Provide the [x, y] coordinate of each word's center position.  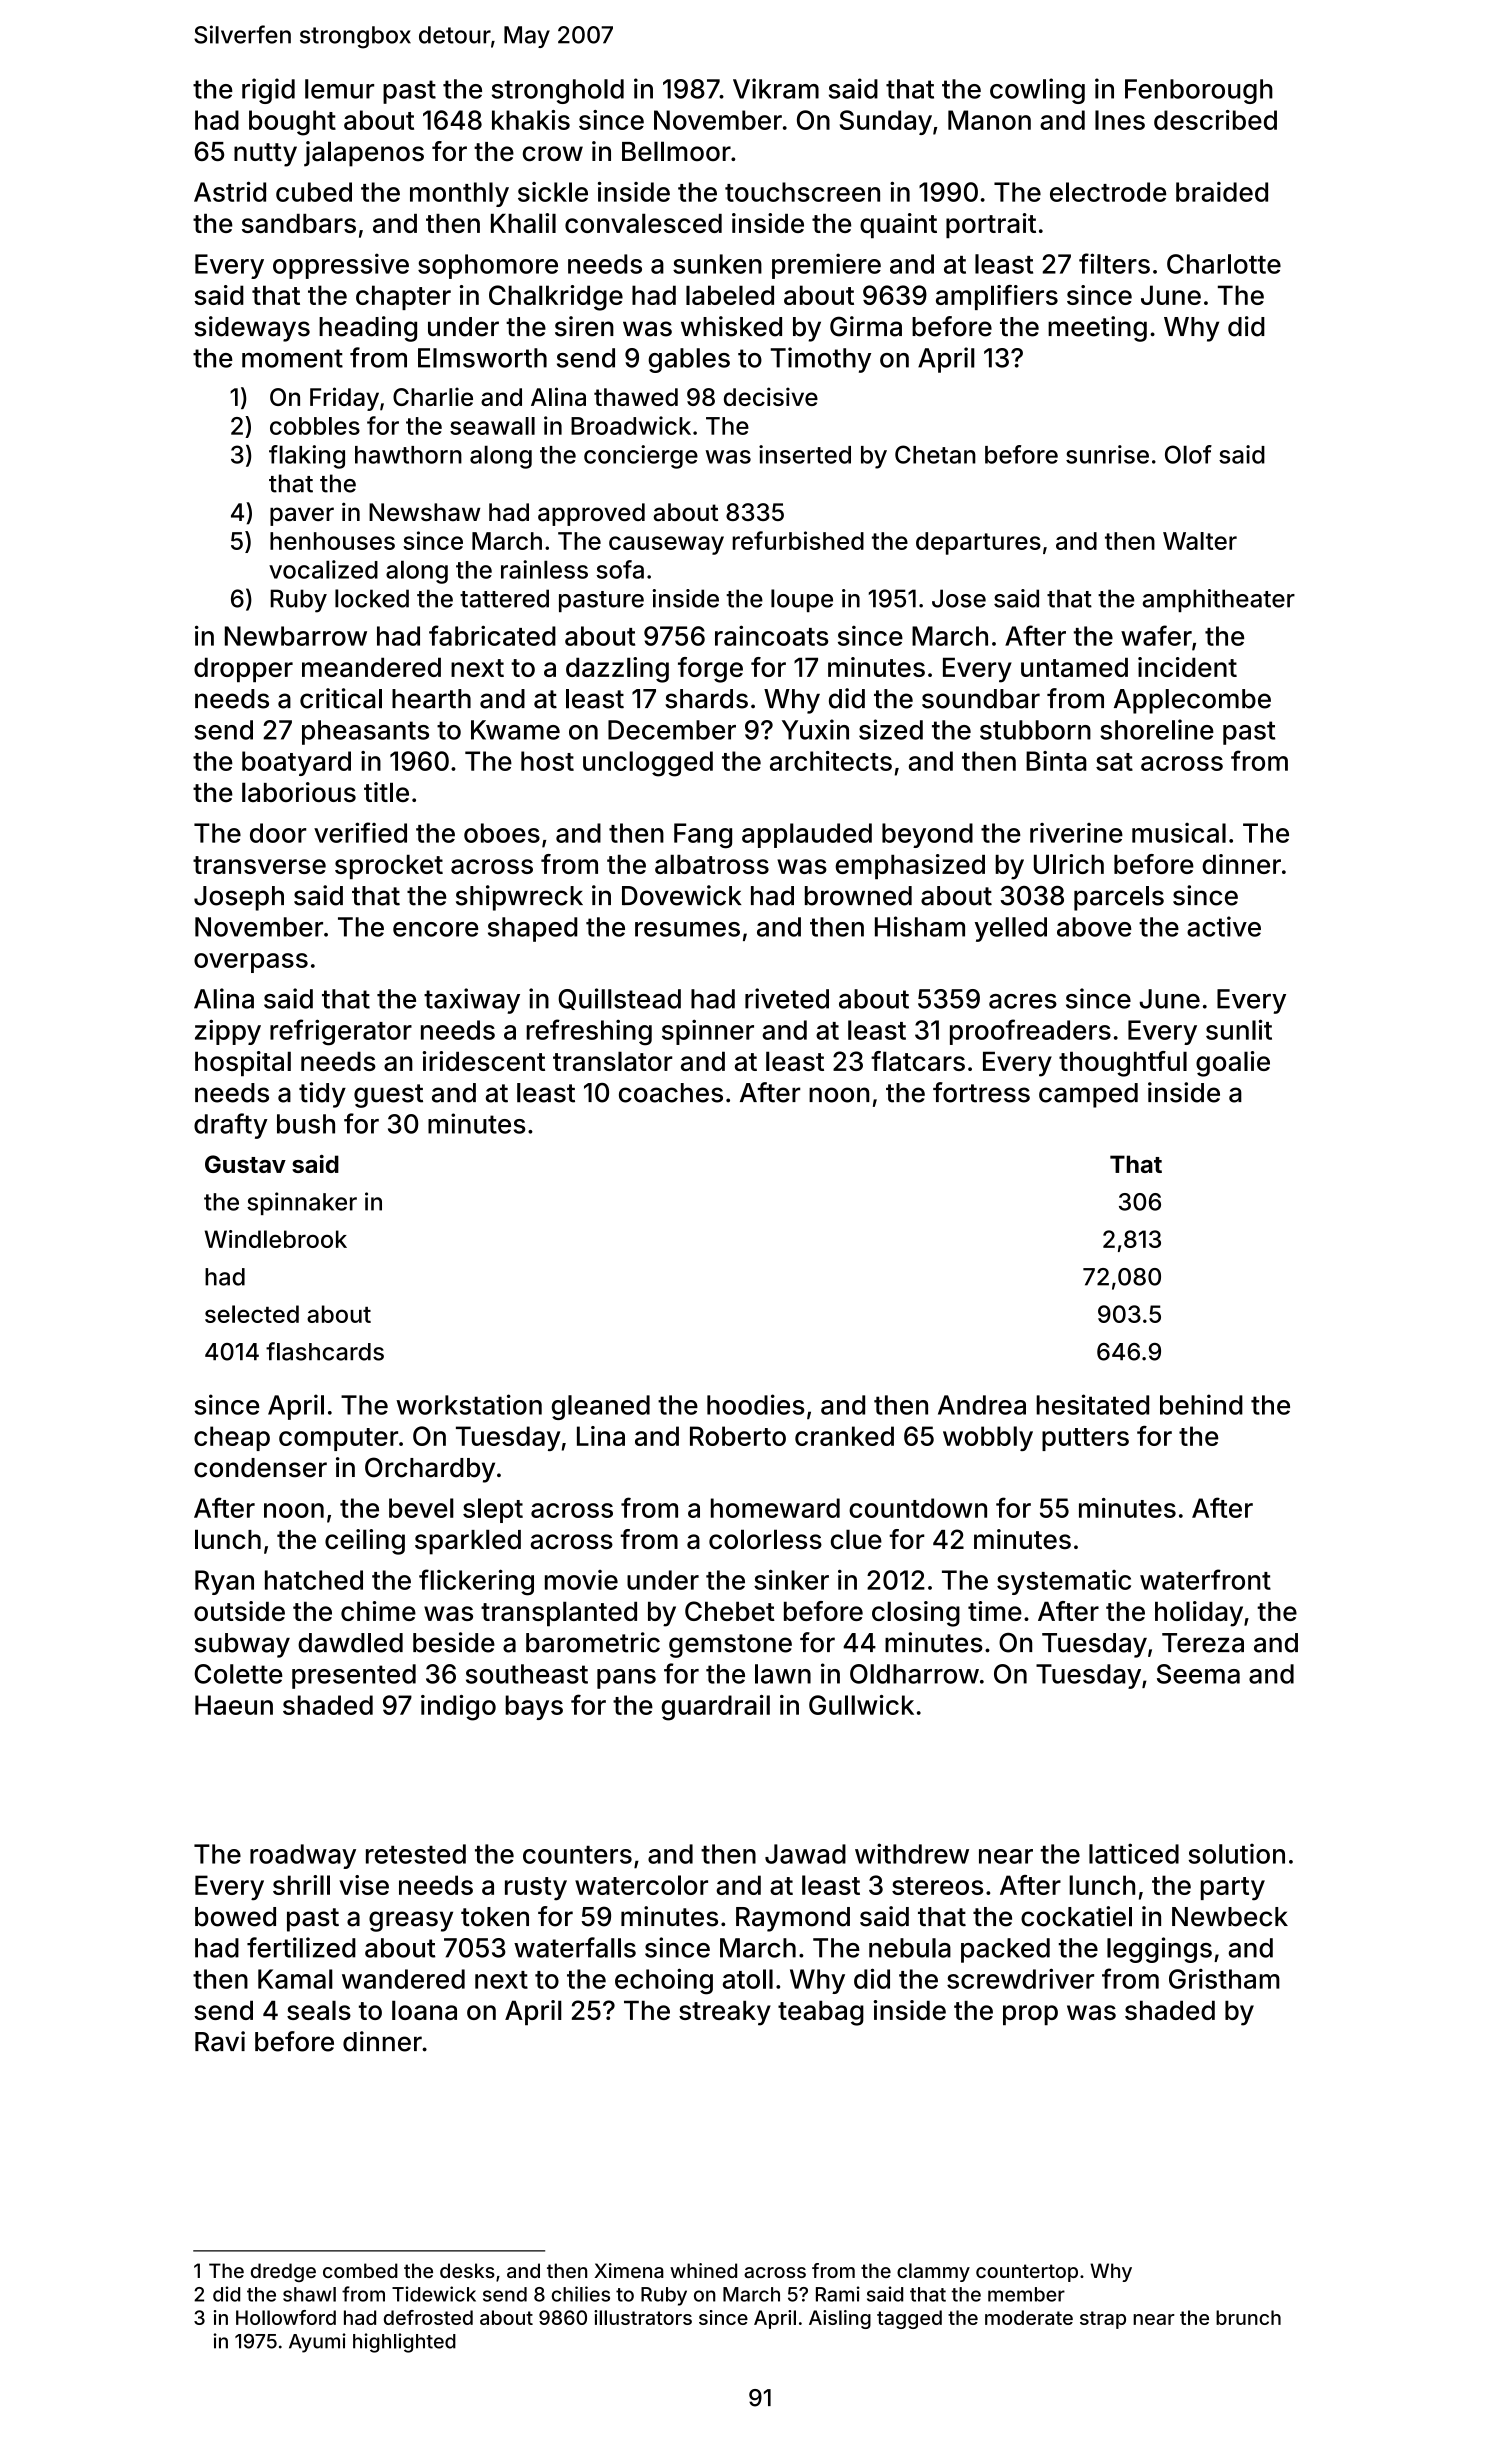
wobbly [988, 1438]
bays [534, 1707]
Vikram [776, 88]
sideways [252, 329]
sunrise [1107, 454]
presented [354, 1676]
